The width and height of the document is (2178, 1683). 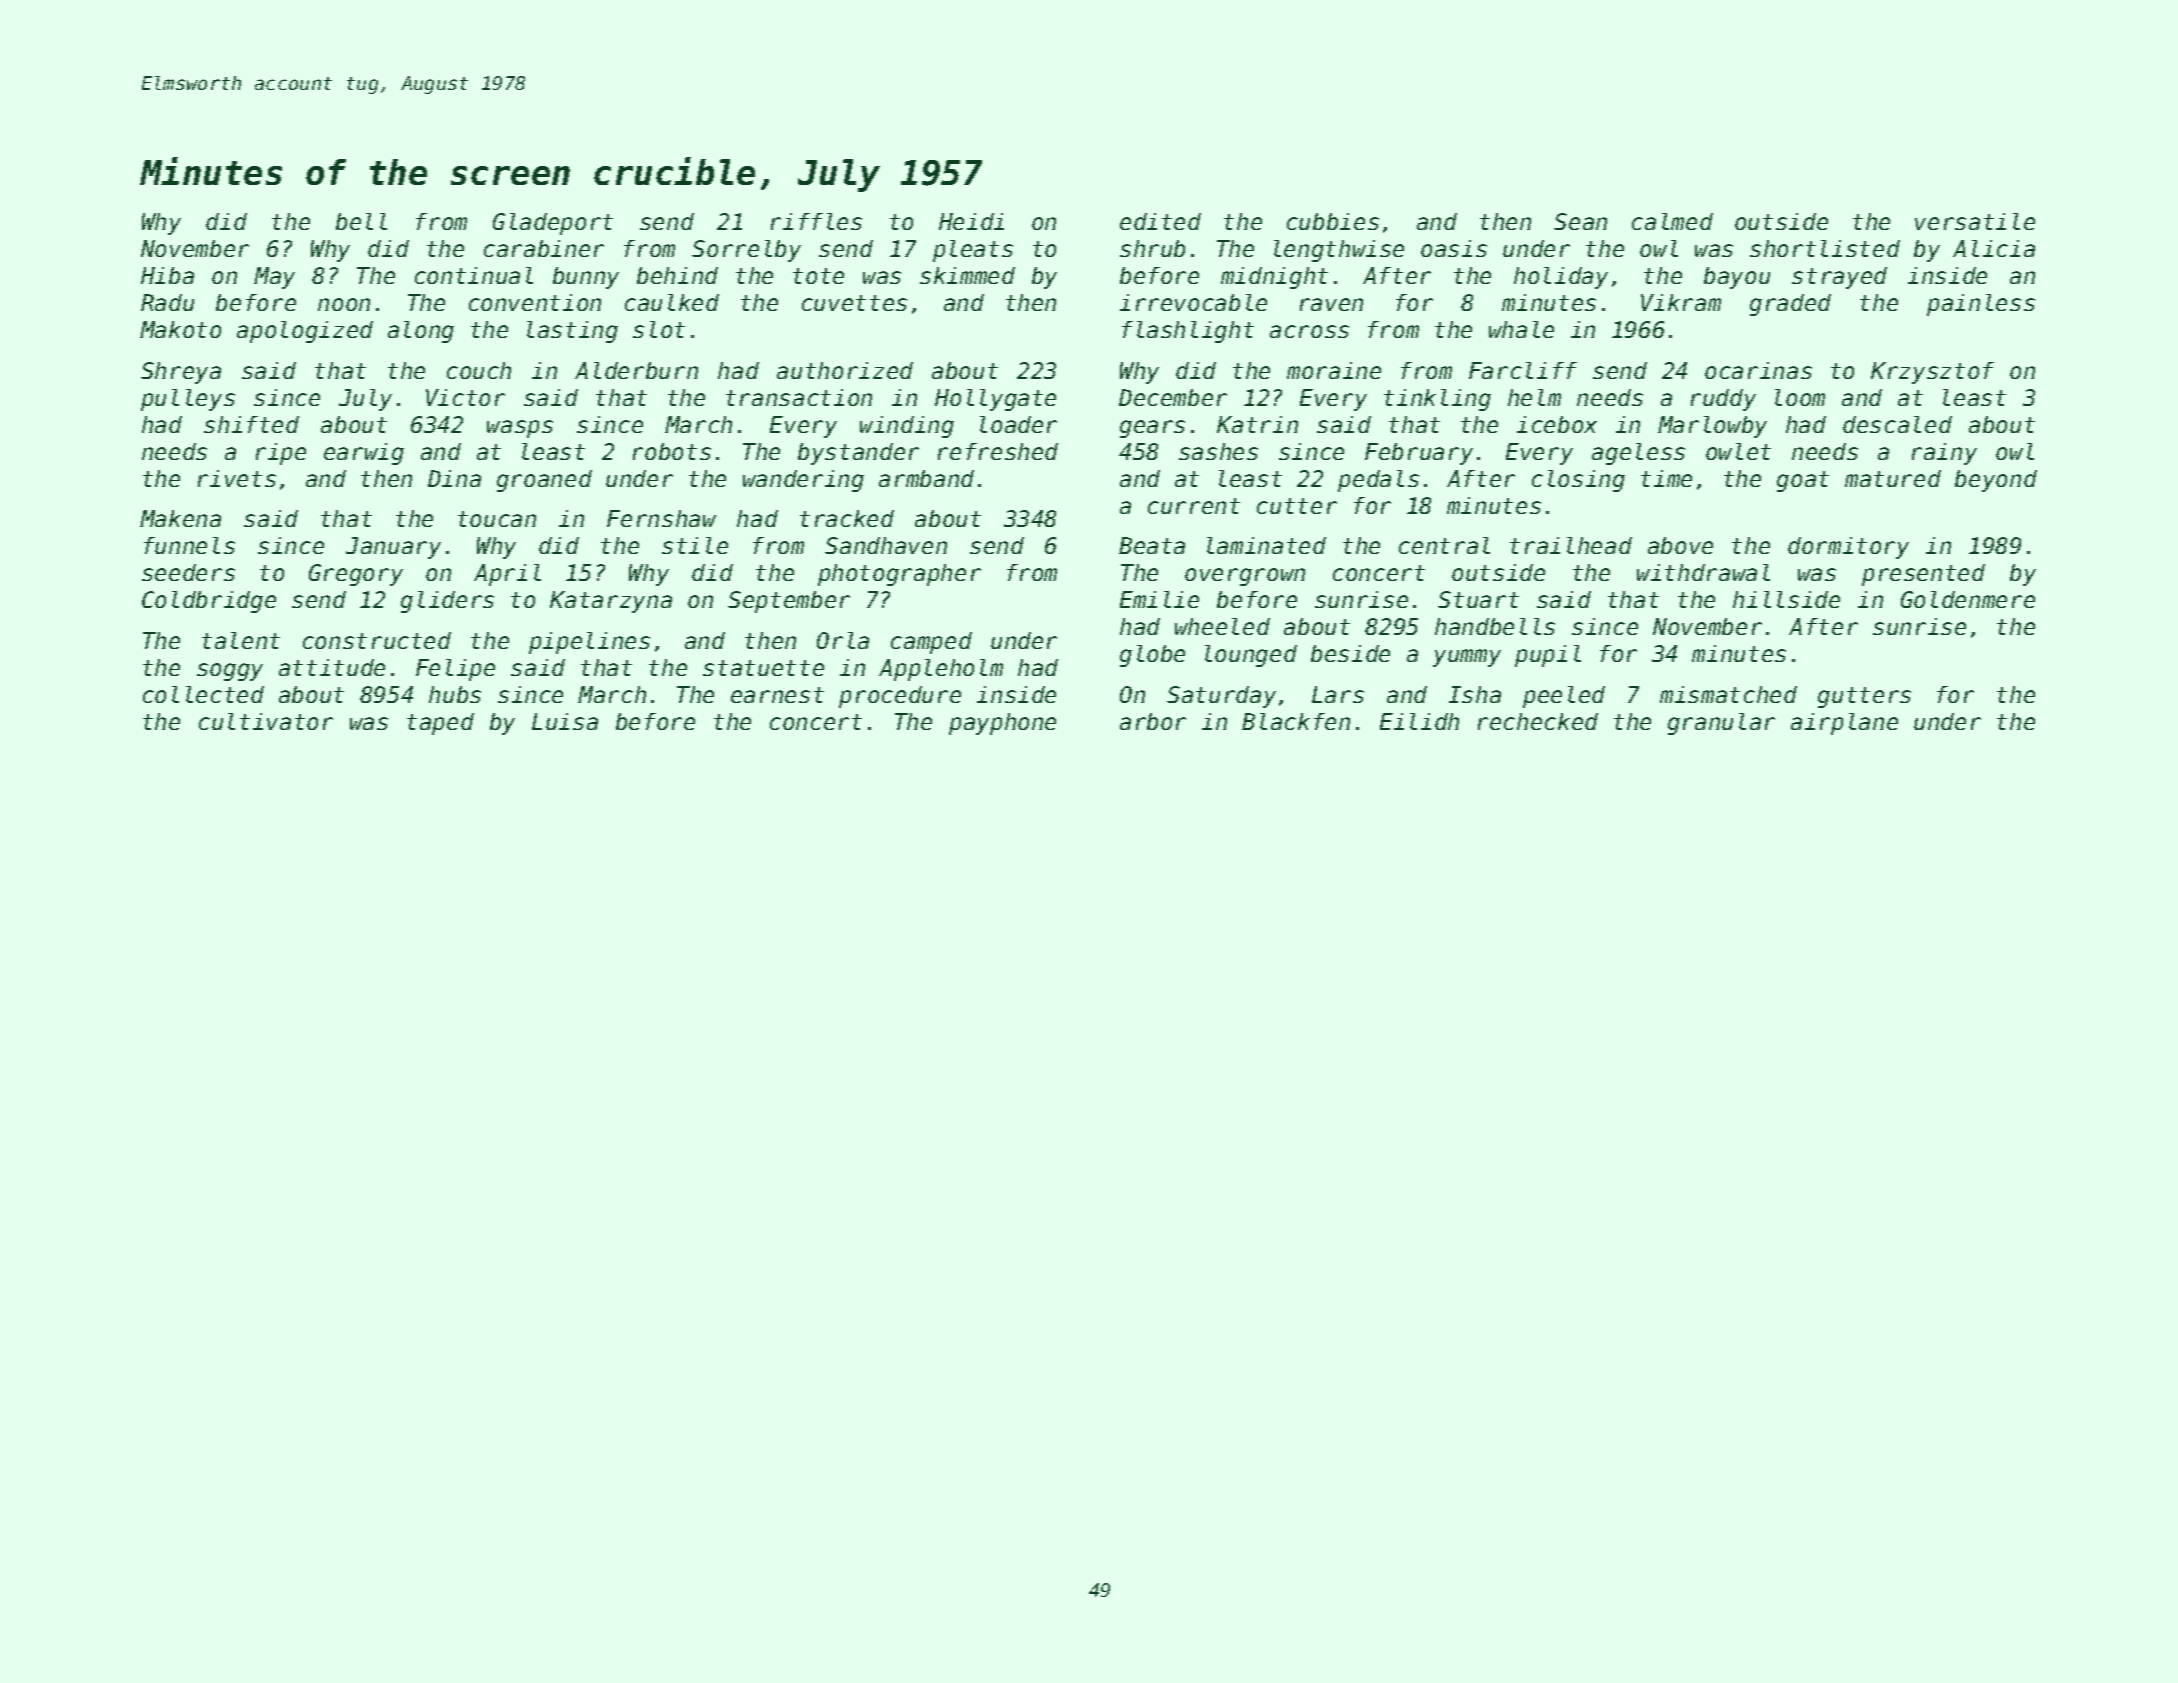 I want to click on Heidi, so click(x=971, y=221).
